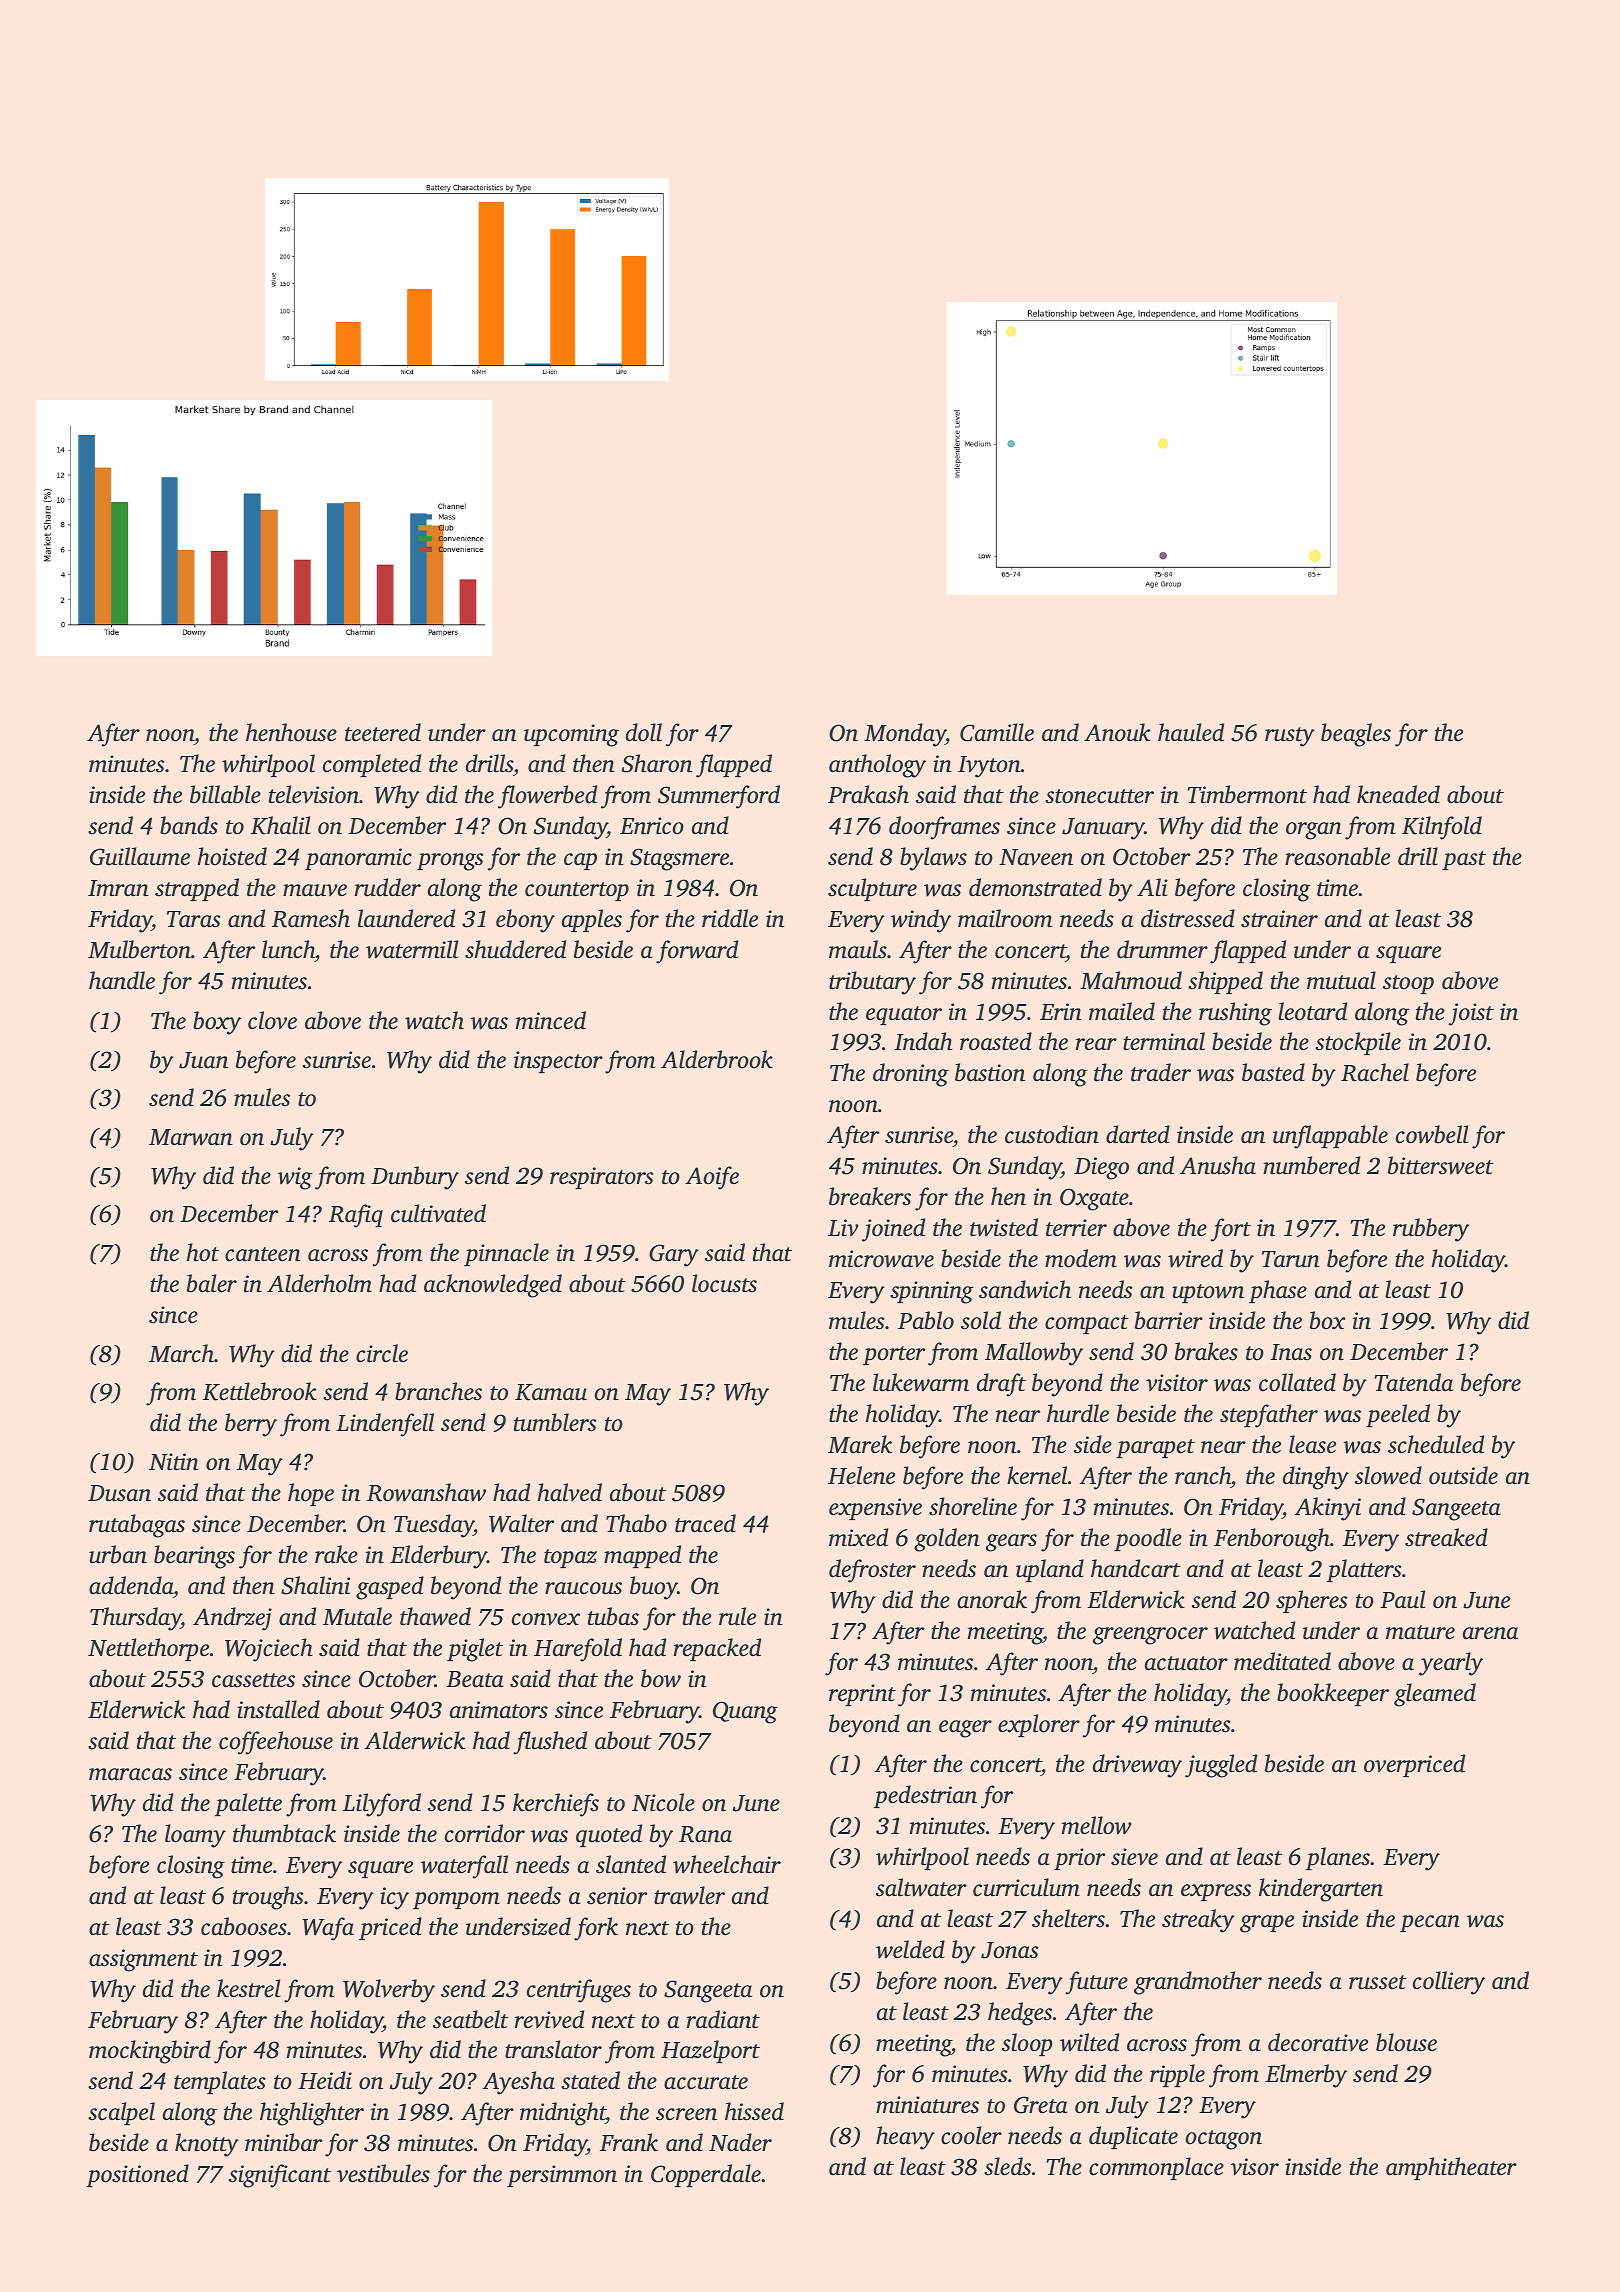  Describe the element at coordinates (1267, 1924) in the screenshot. I see `grape` at that location.
